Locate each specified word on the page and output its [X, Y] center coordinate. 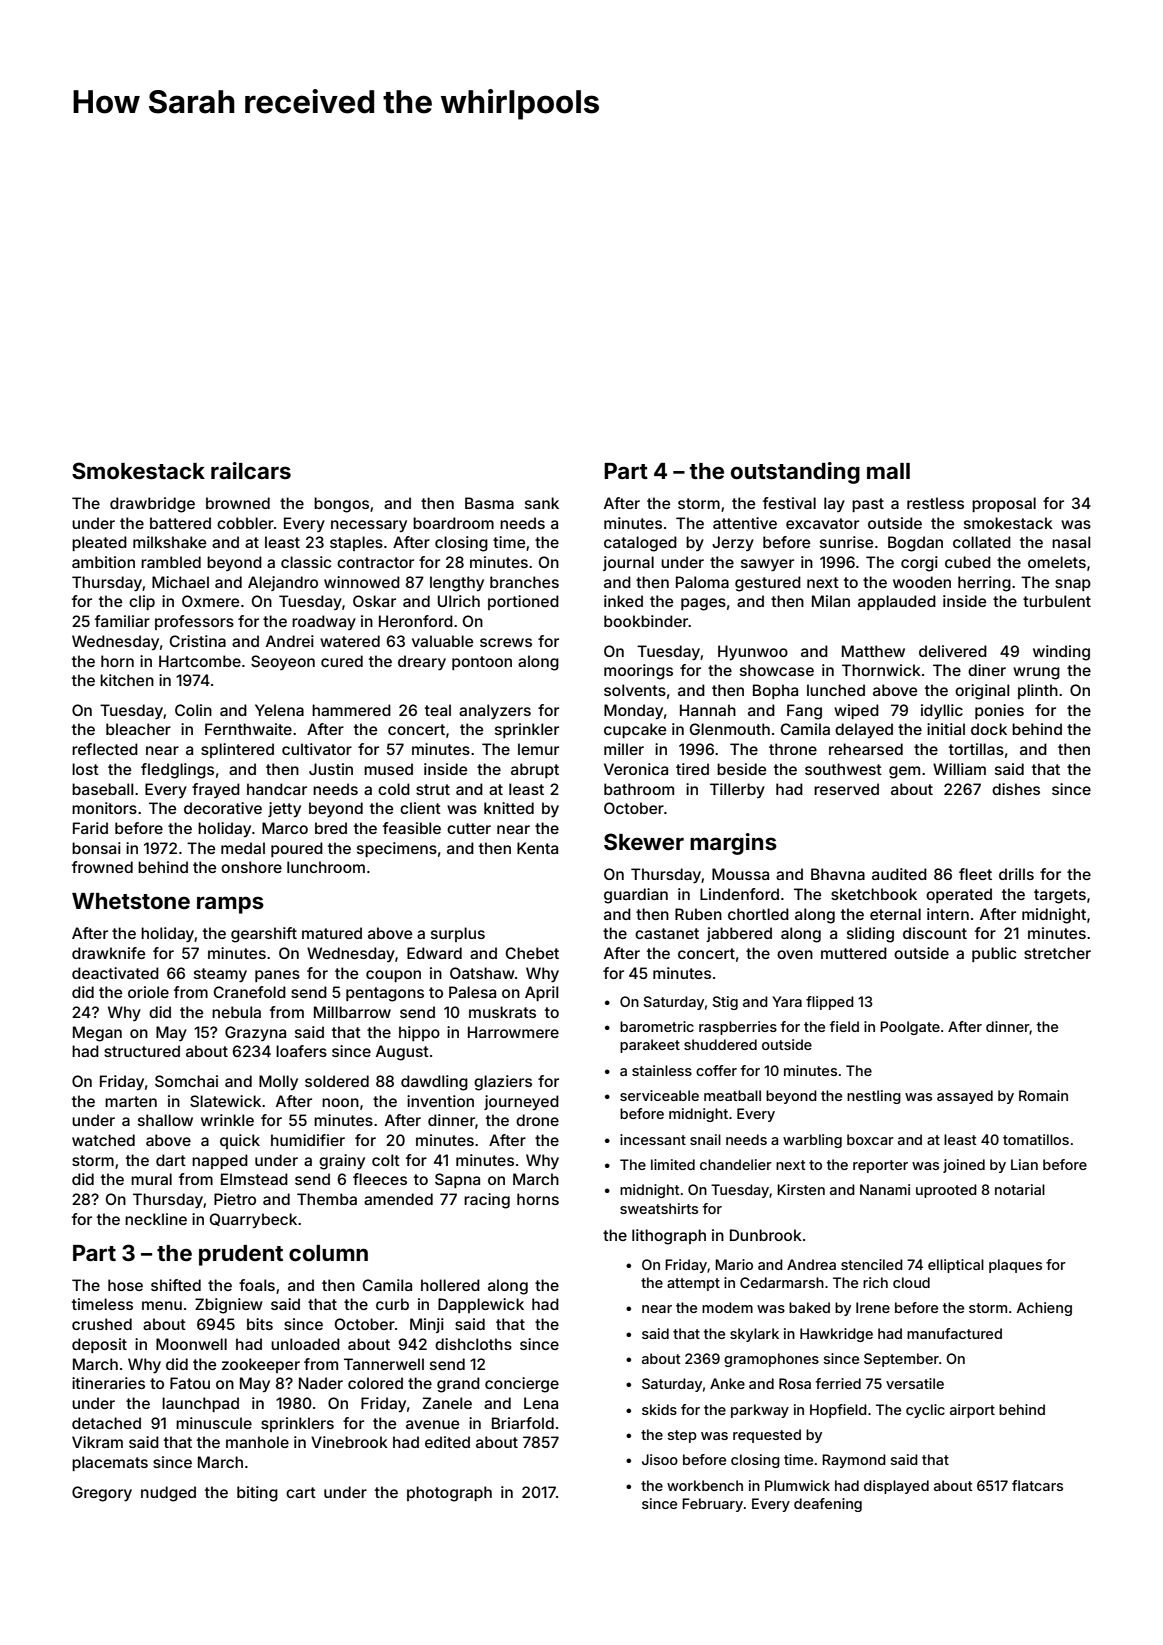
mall [888, 471]
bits [260, 1324]
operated [959, 895]
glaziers [503, 1083]
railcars [251, 470]
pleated [99, 543]
